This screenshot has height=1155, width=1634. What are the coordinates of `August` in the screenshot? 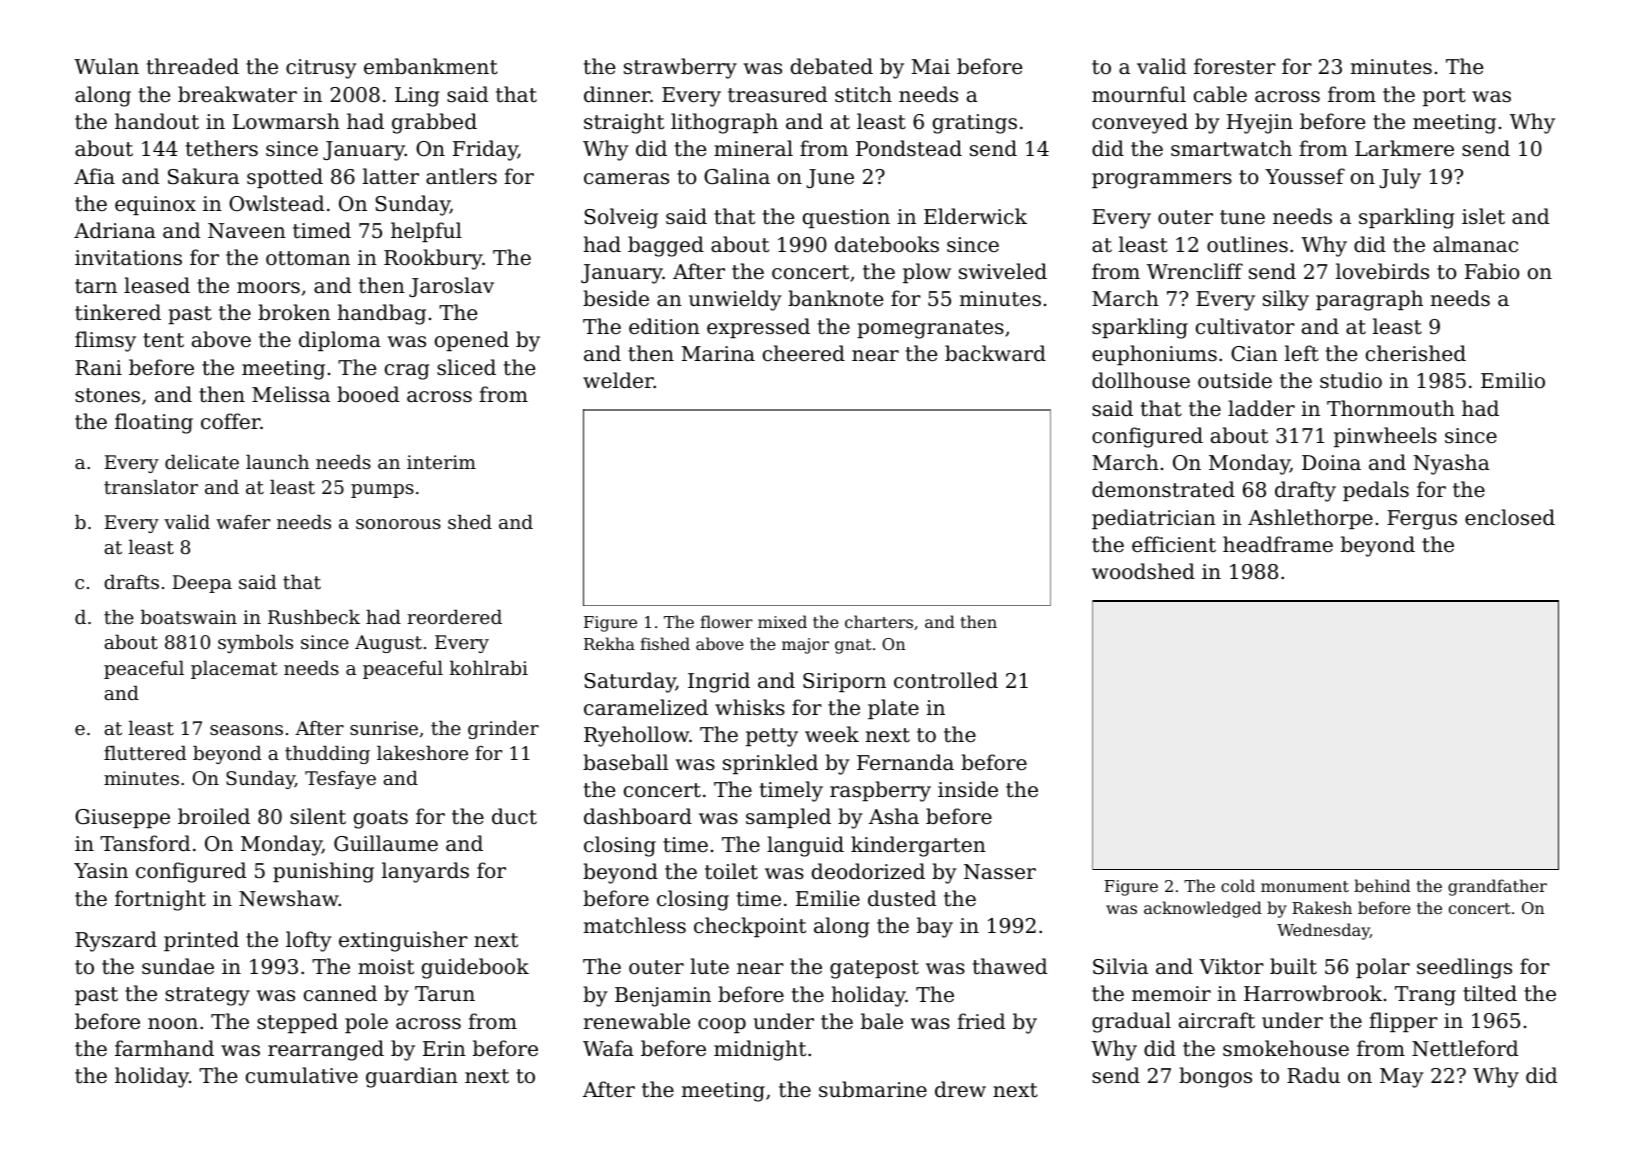 It's located at (388, 644).
